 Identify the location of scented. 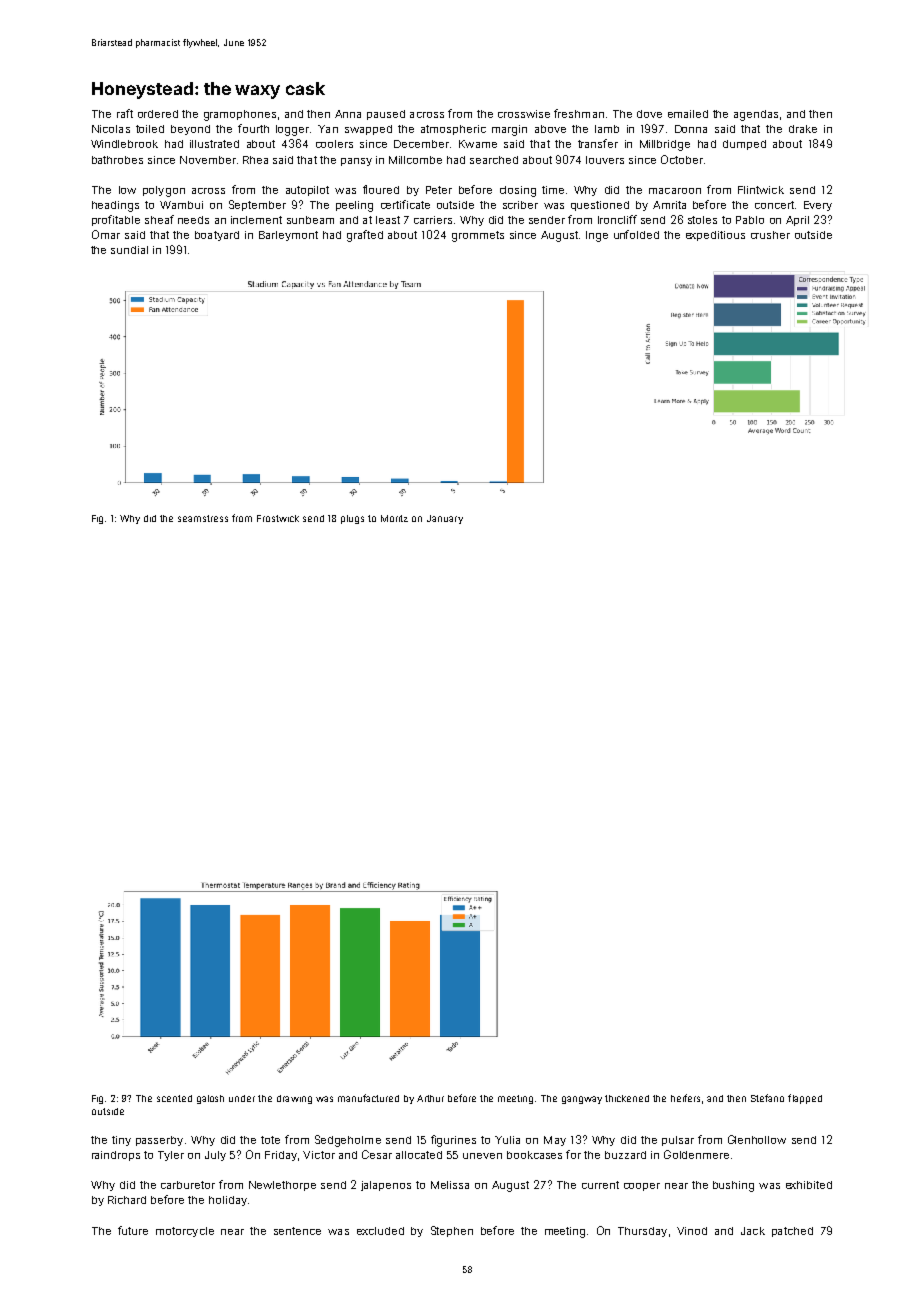
(174, 1098).
